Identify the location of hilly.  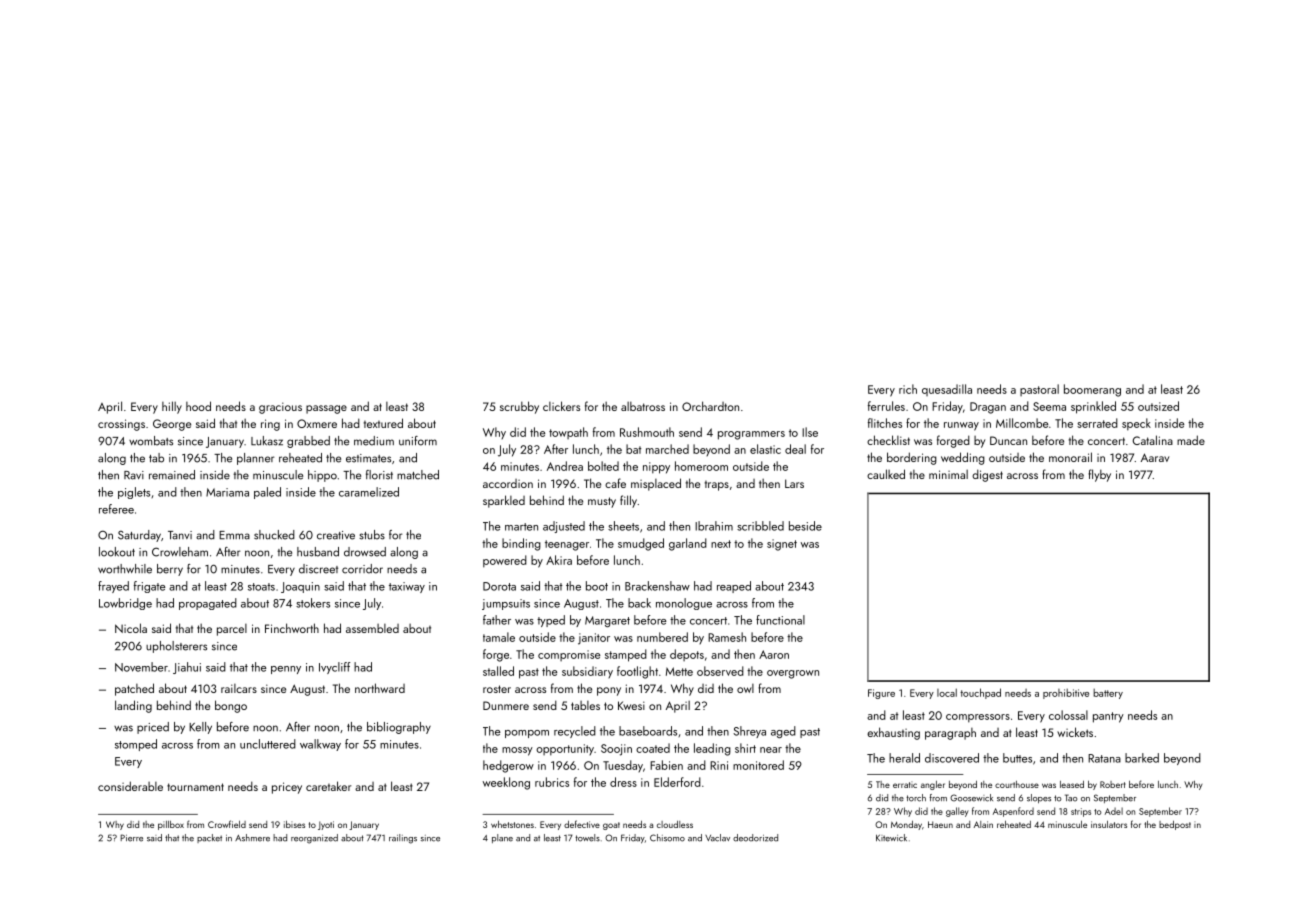
(172, 407).
